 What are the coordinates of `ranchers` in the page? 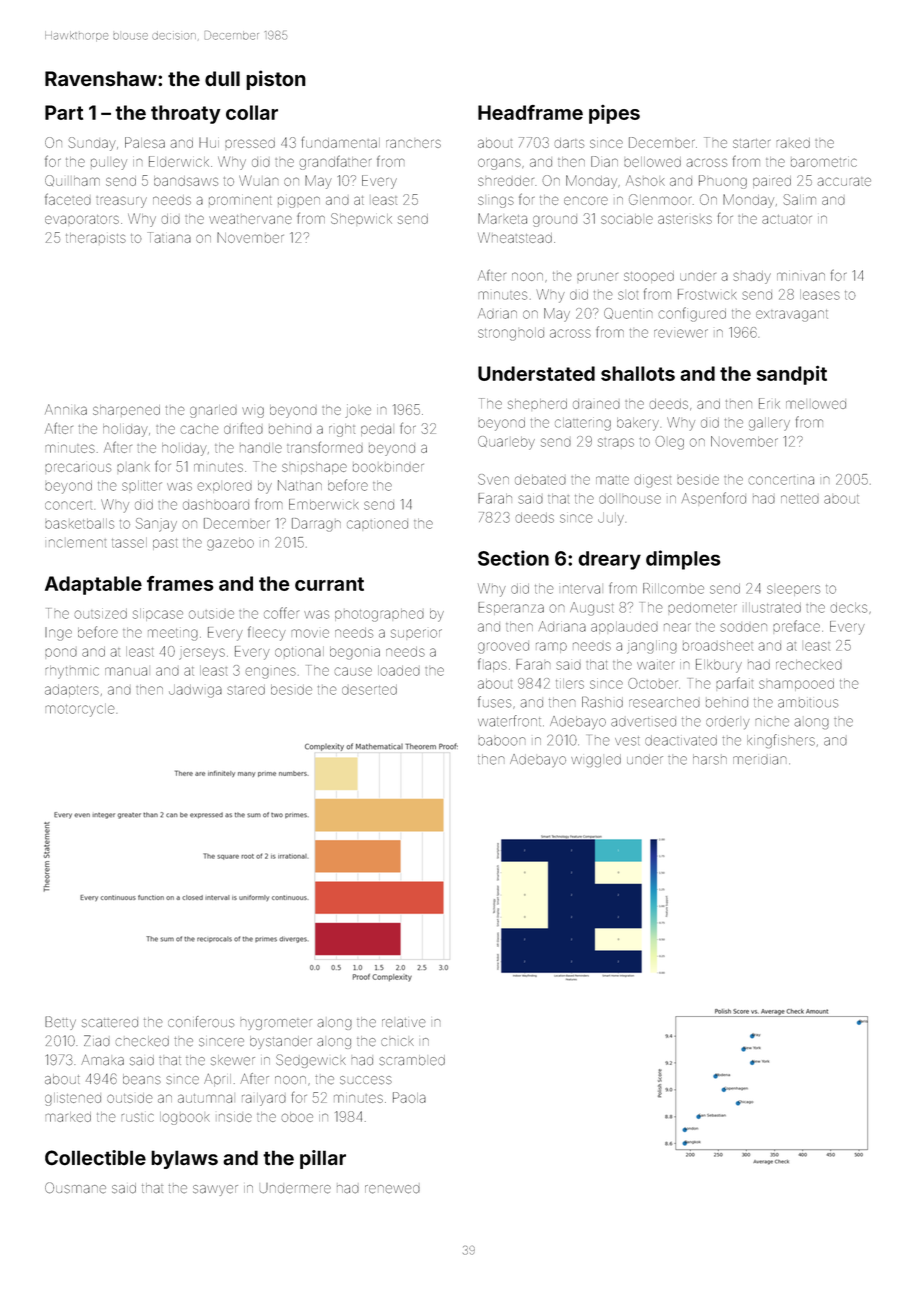 It's located at (413, 143).
